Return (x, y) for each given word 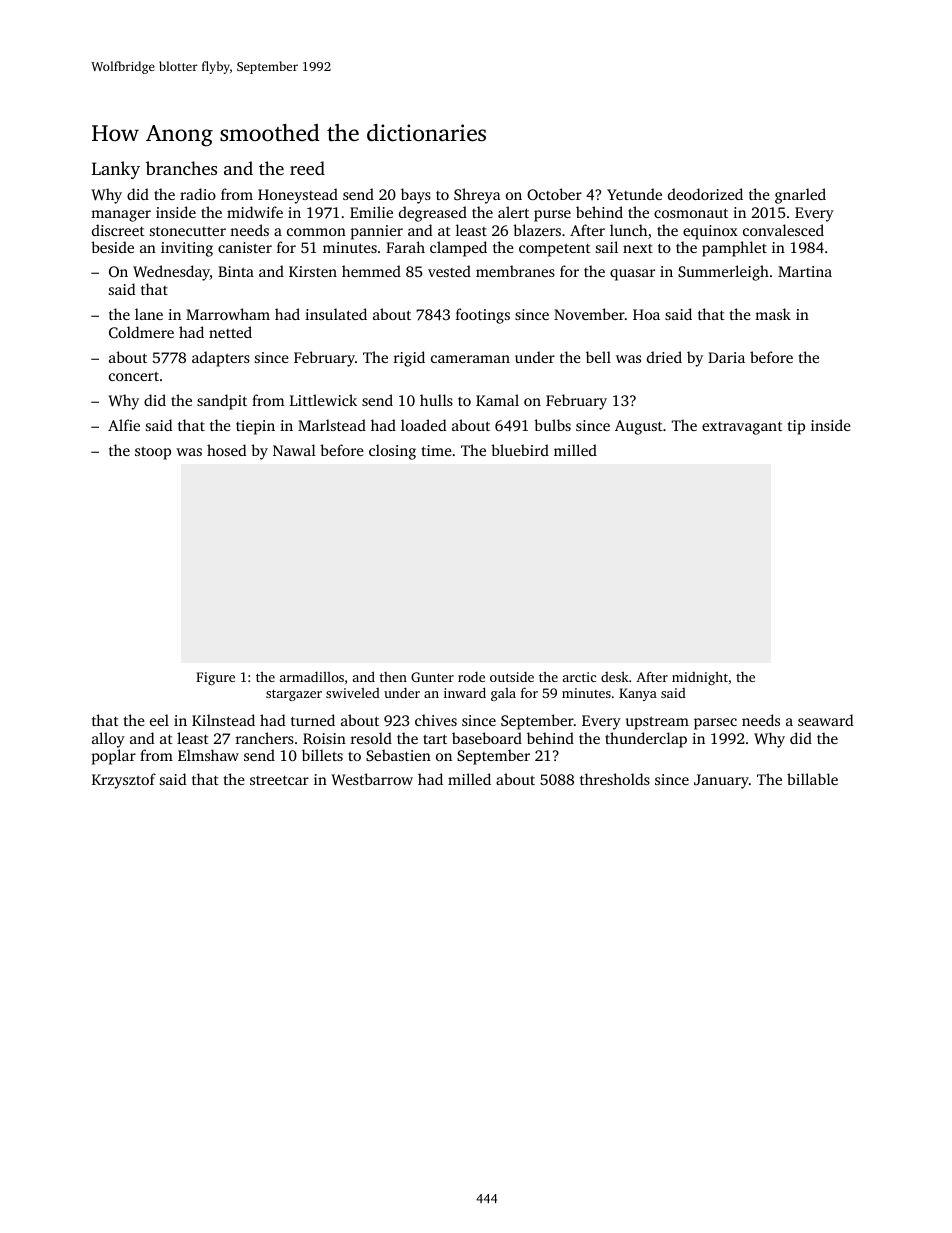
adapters (221, 359)
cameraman (470, 359)
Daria (726, 357)
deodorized (705, 194)
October (554, 194)
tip (796, 427)
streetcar (279, 780)
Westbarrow (372, 779)
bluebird (520, 450)
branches (181, 168)
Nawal (294, 450)
